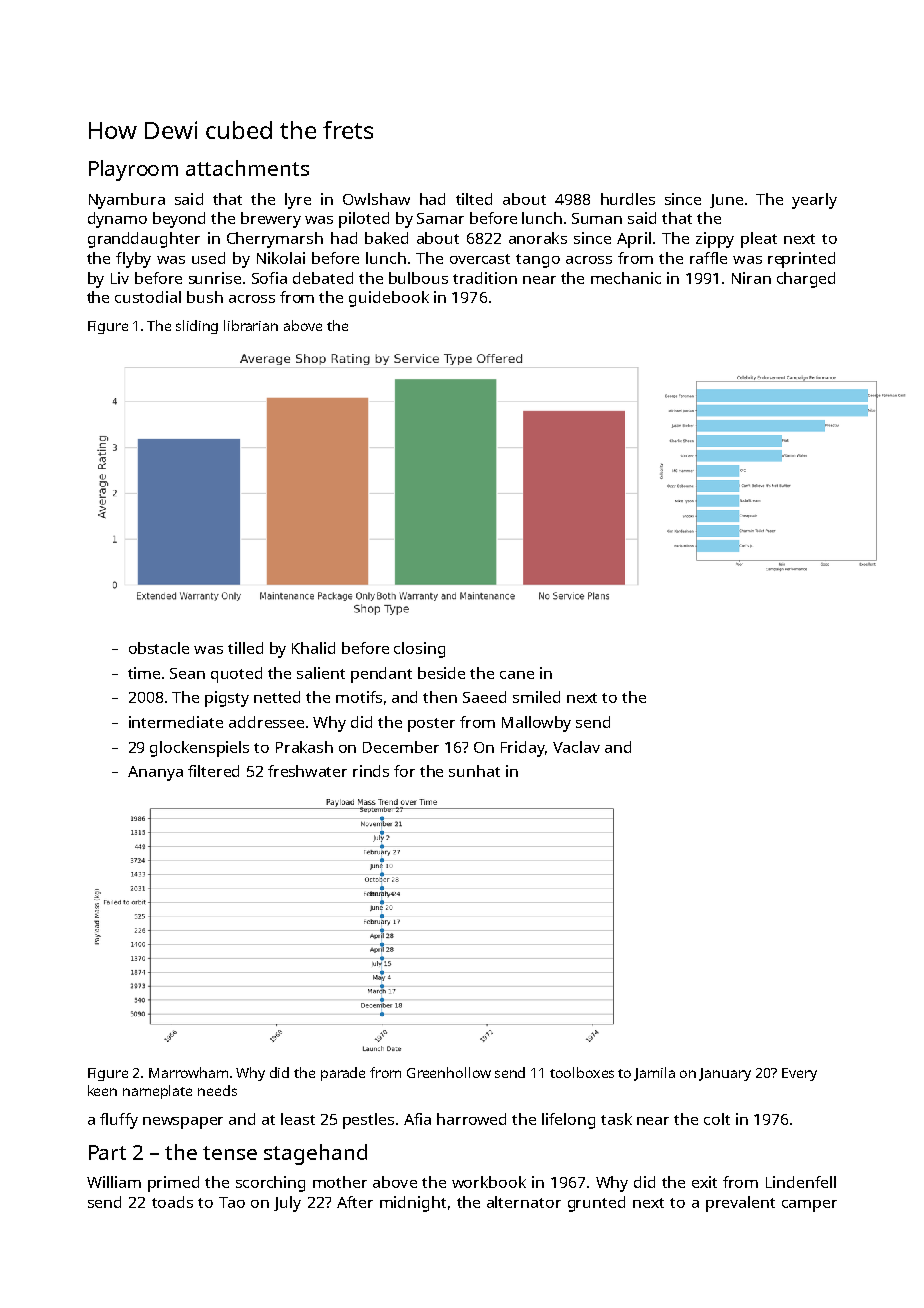 Image resolution: width=924 pixels, height=1308 pixels. What do you see at coordinates (449, 1072) in the document?
I see `Greenhollow` at bounding box center [449, 1072].
